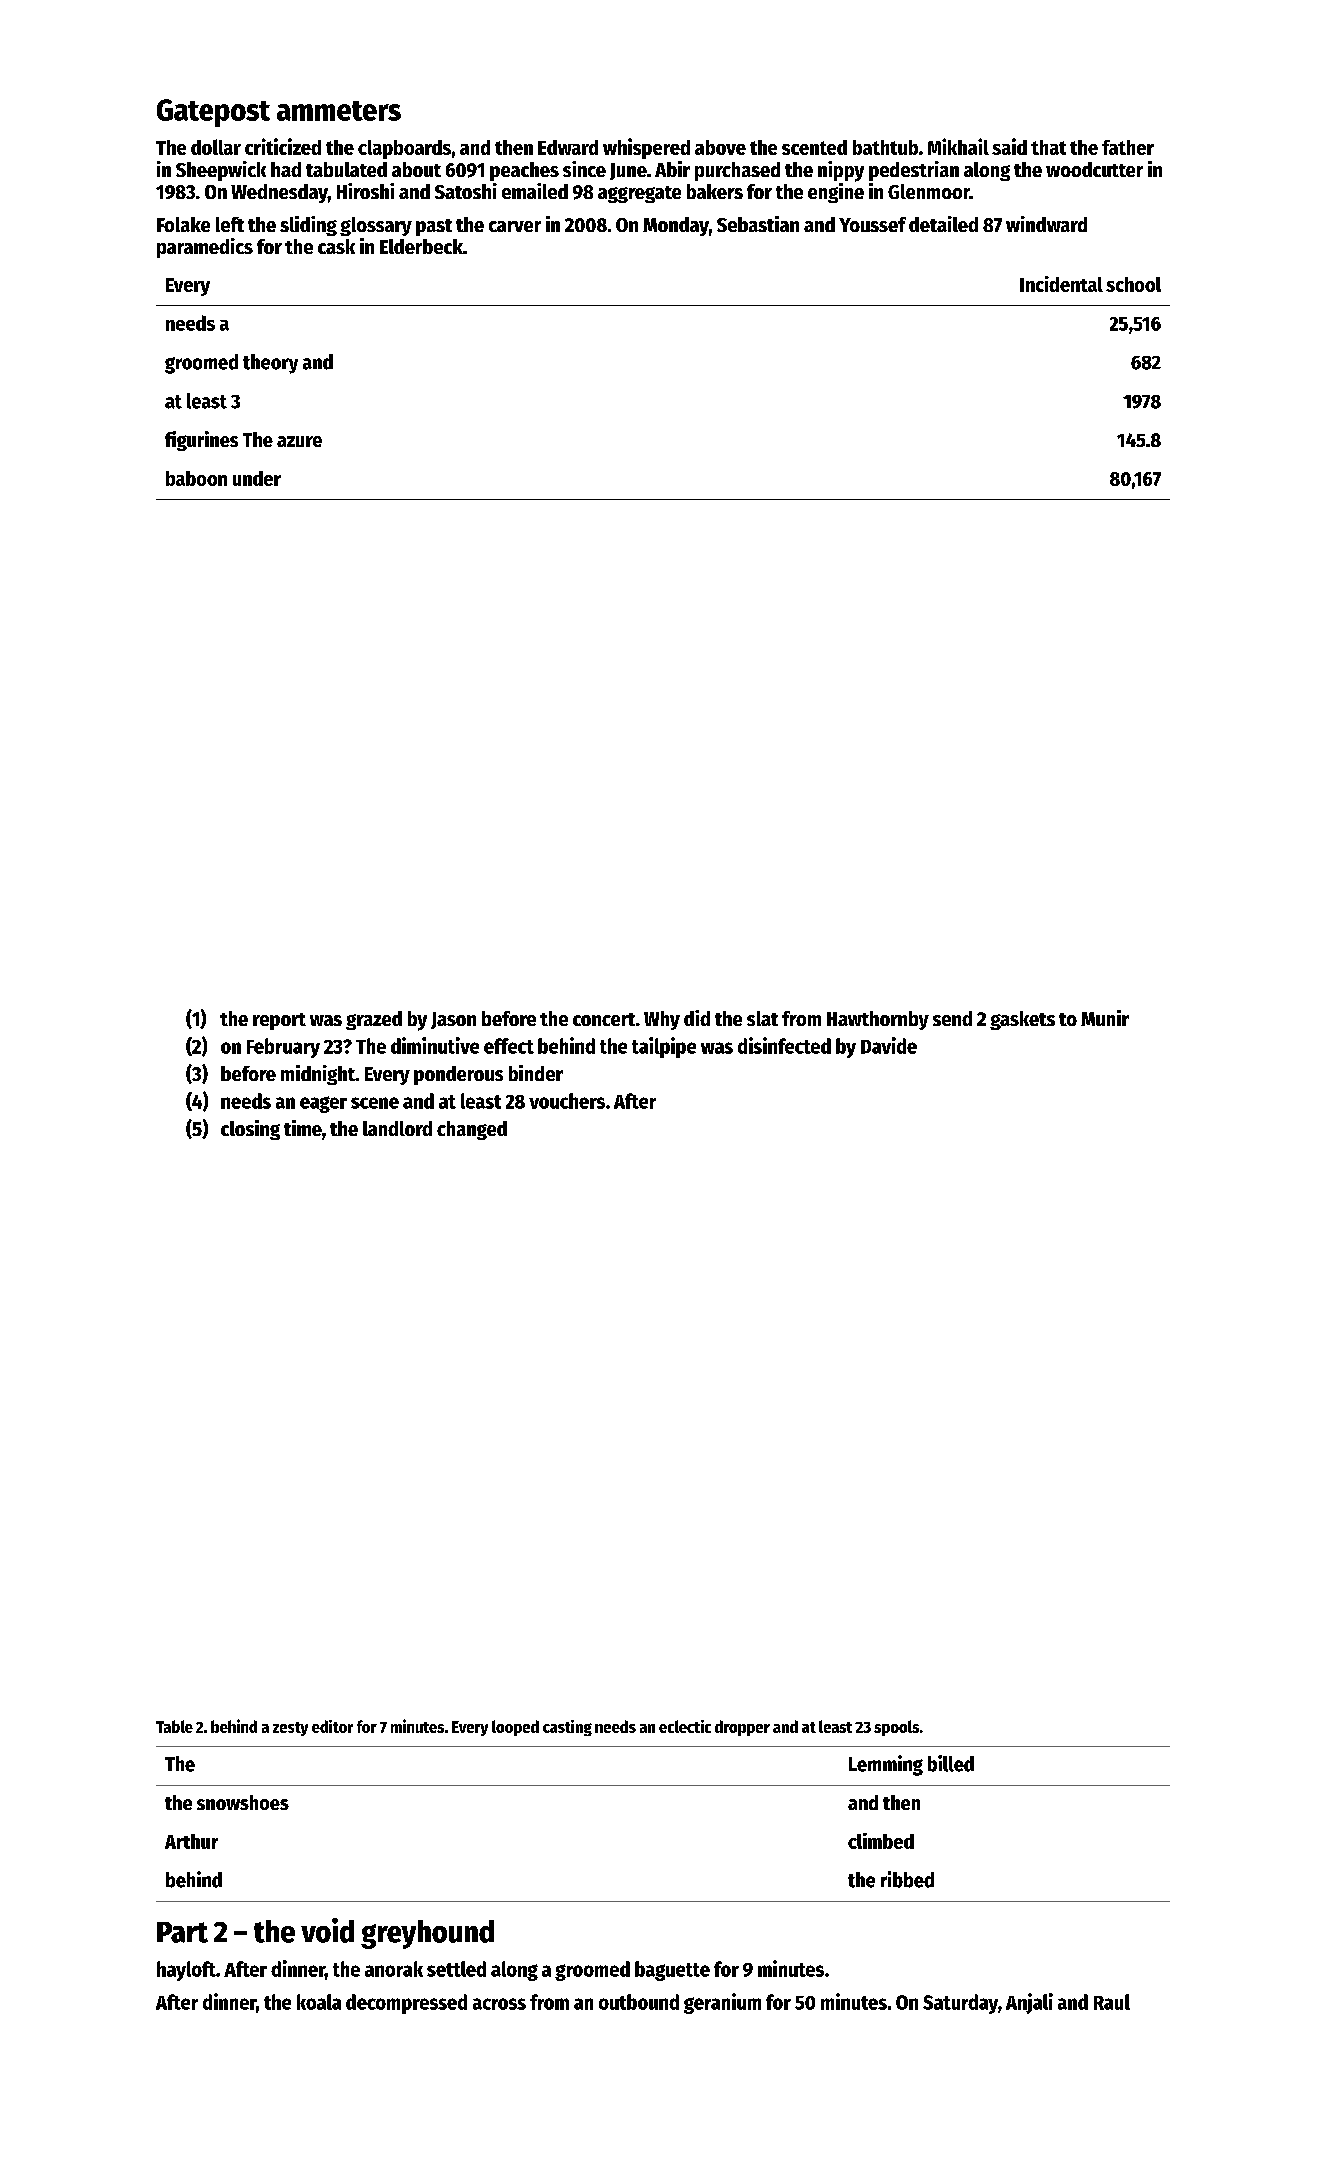 Image resolution: width=1326 pixels, height=2183 pixels. Describe the element at coordinates (952, 1018) in the page. I see `send` at that location.
